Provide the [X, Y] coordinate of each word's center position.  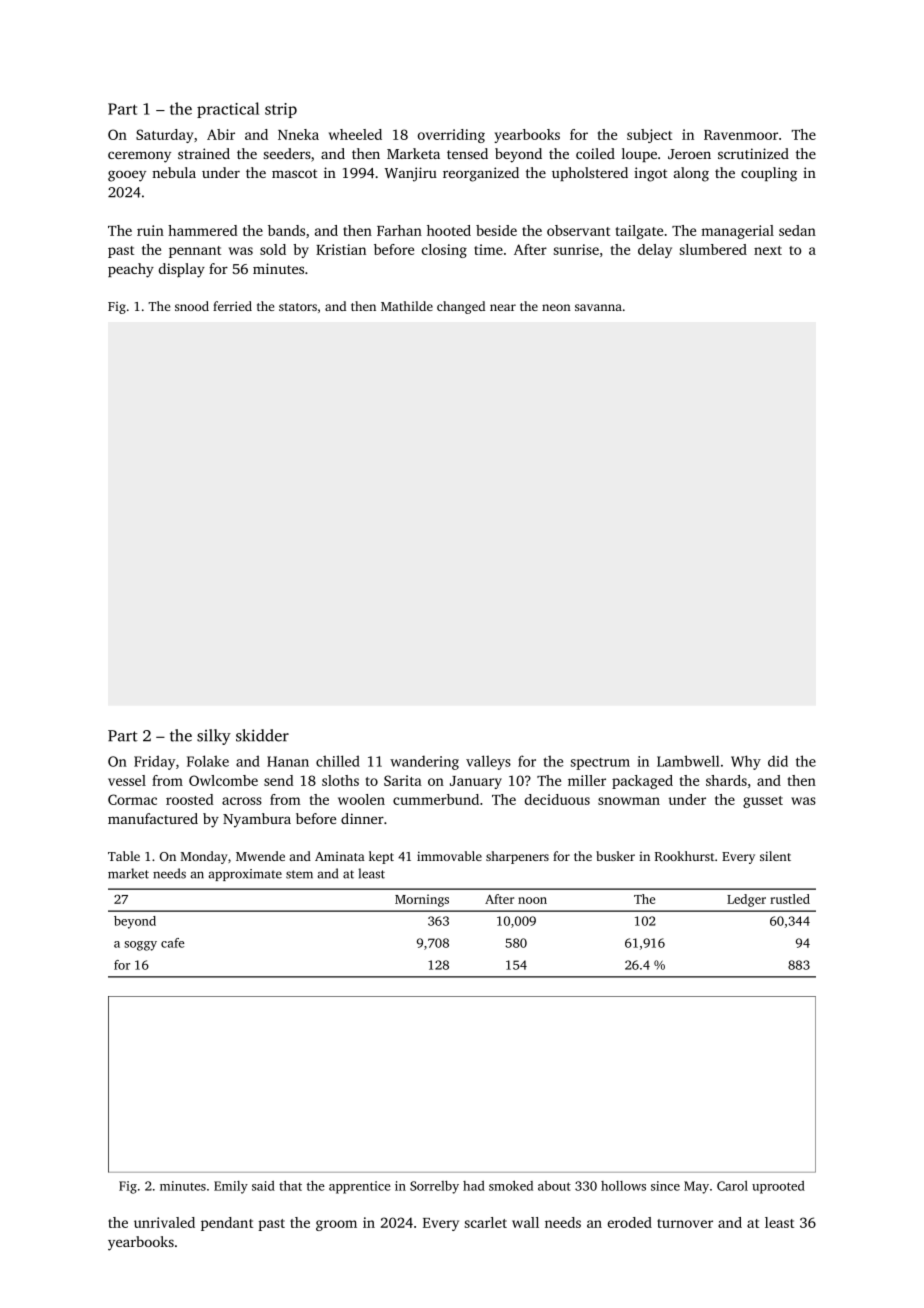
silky [214, 737]
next [768, 250]
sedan [797, 230]
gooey [127, 176]
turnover [685, 1223]
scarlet [486, 1222]
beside [496, 230]
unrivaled [164, 1222]
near [503, 307]
